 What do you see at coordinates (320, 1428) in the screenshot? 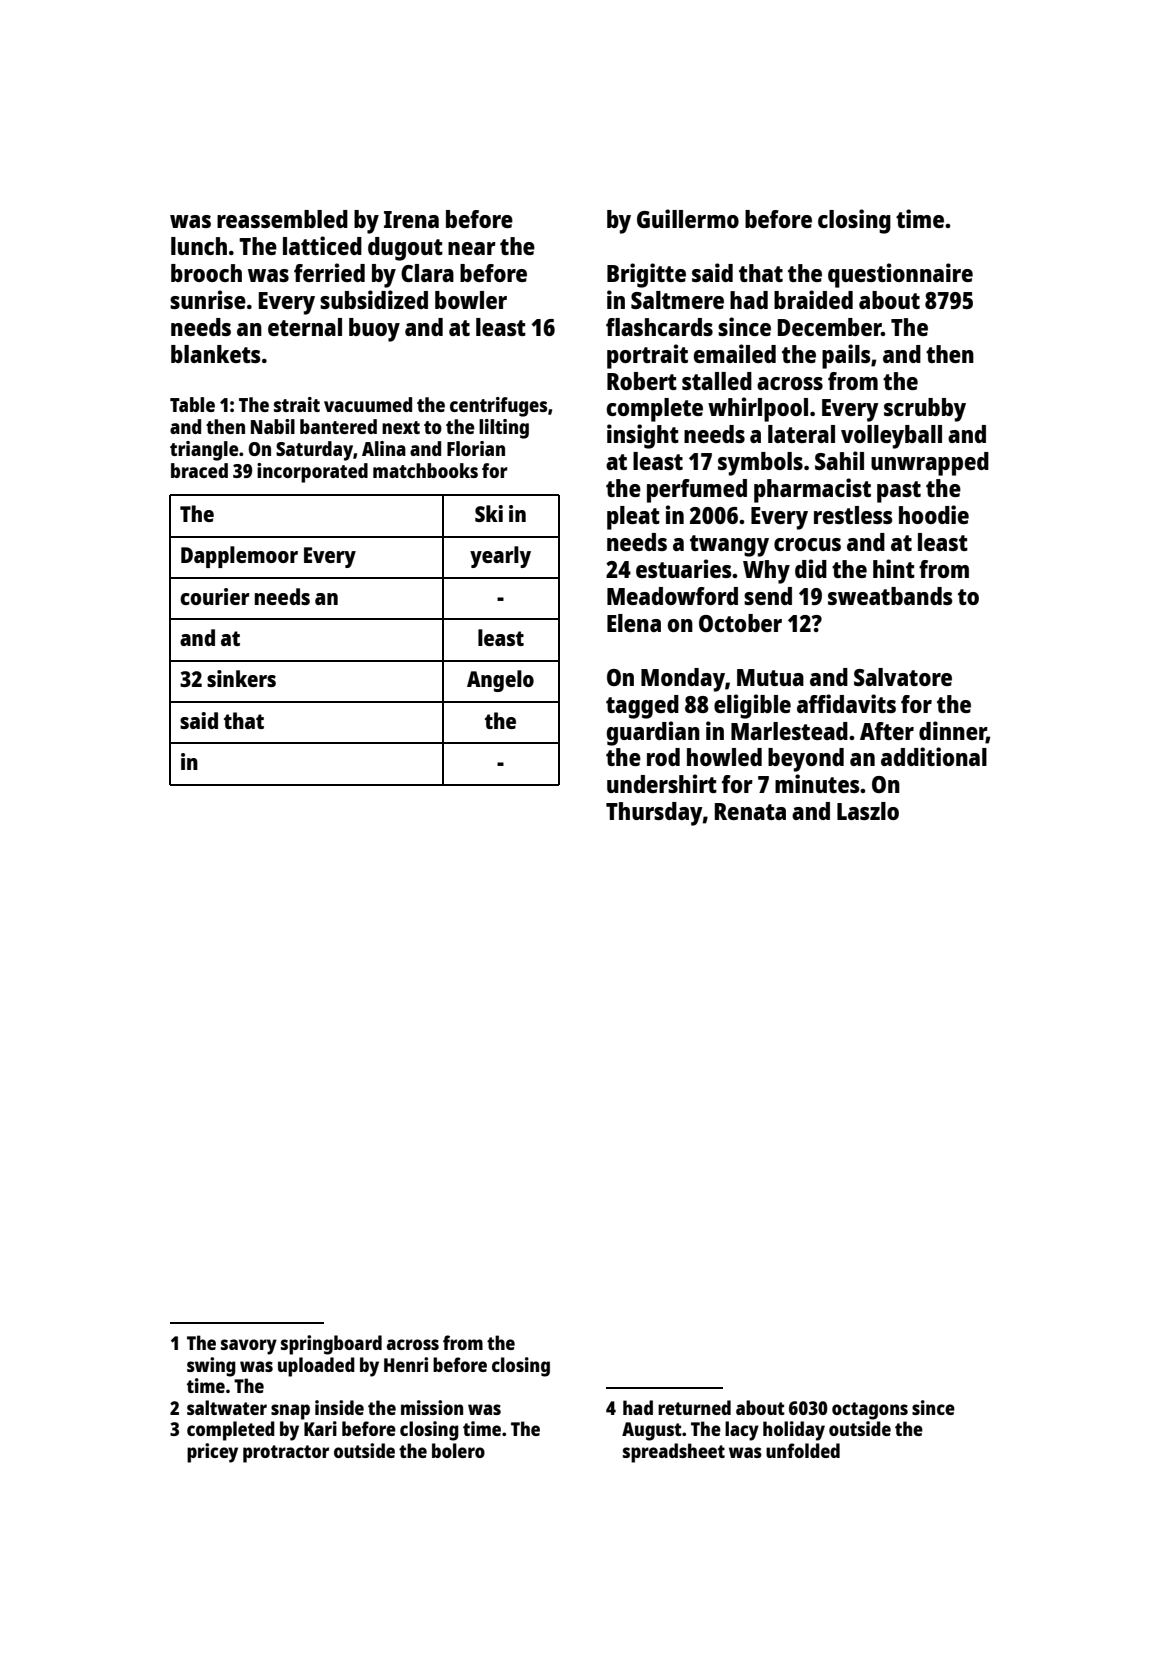
I see `Kari` at bounding box center [320, 1428].
